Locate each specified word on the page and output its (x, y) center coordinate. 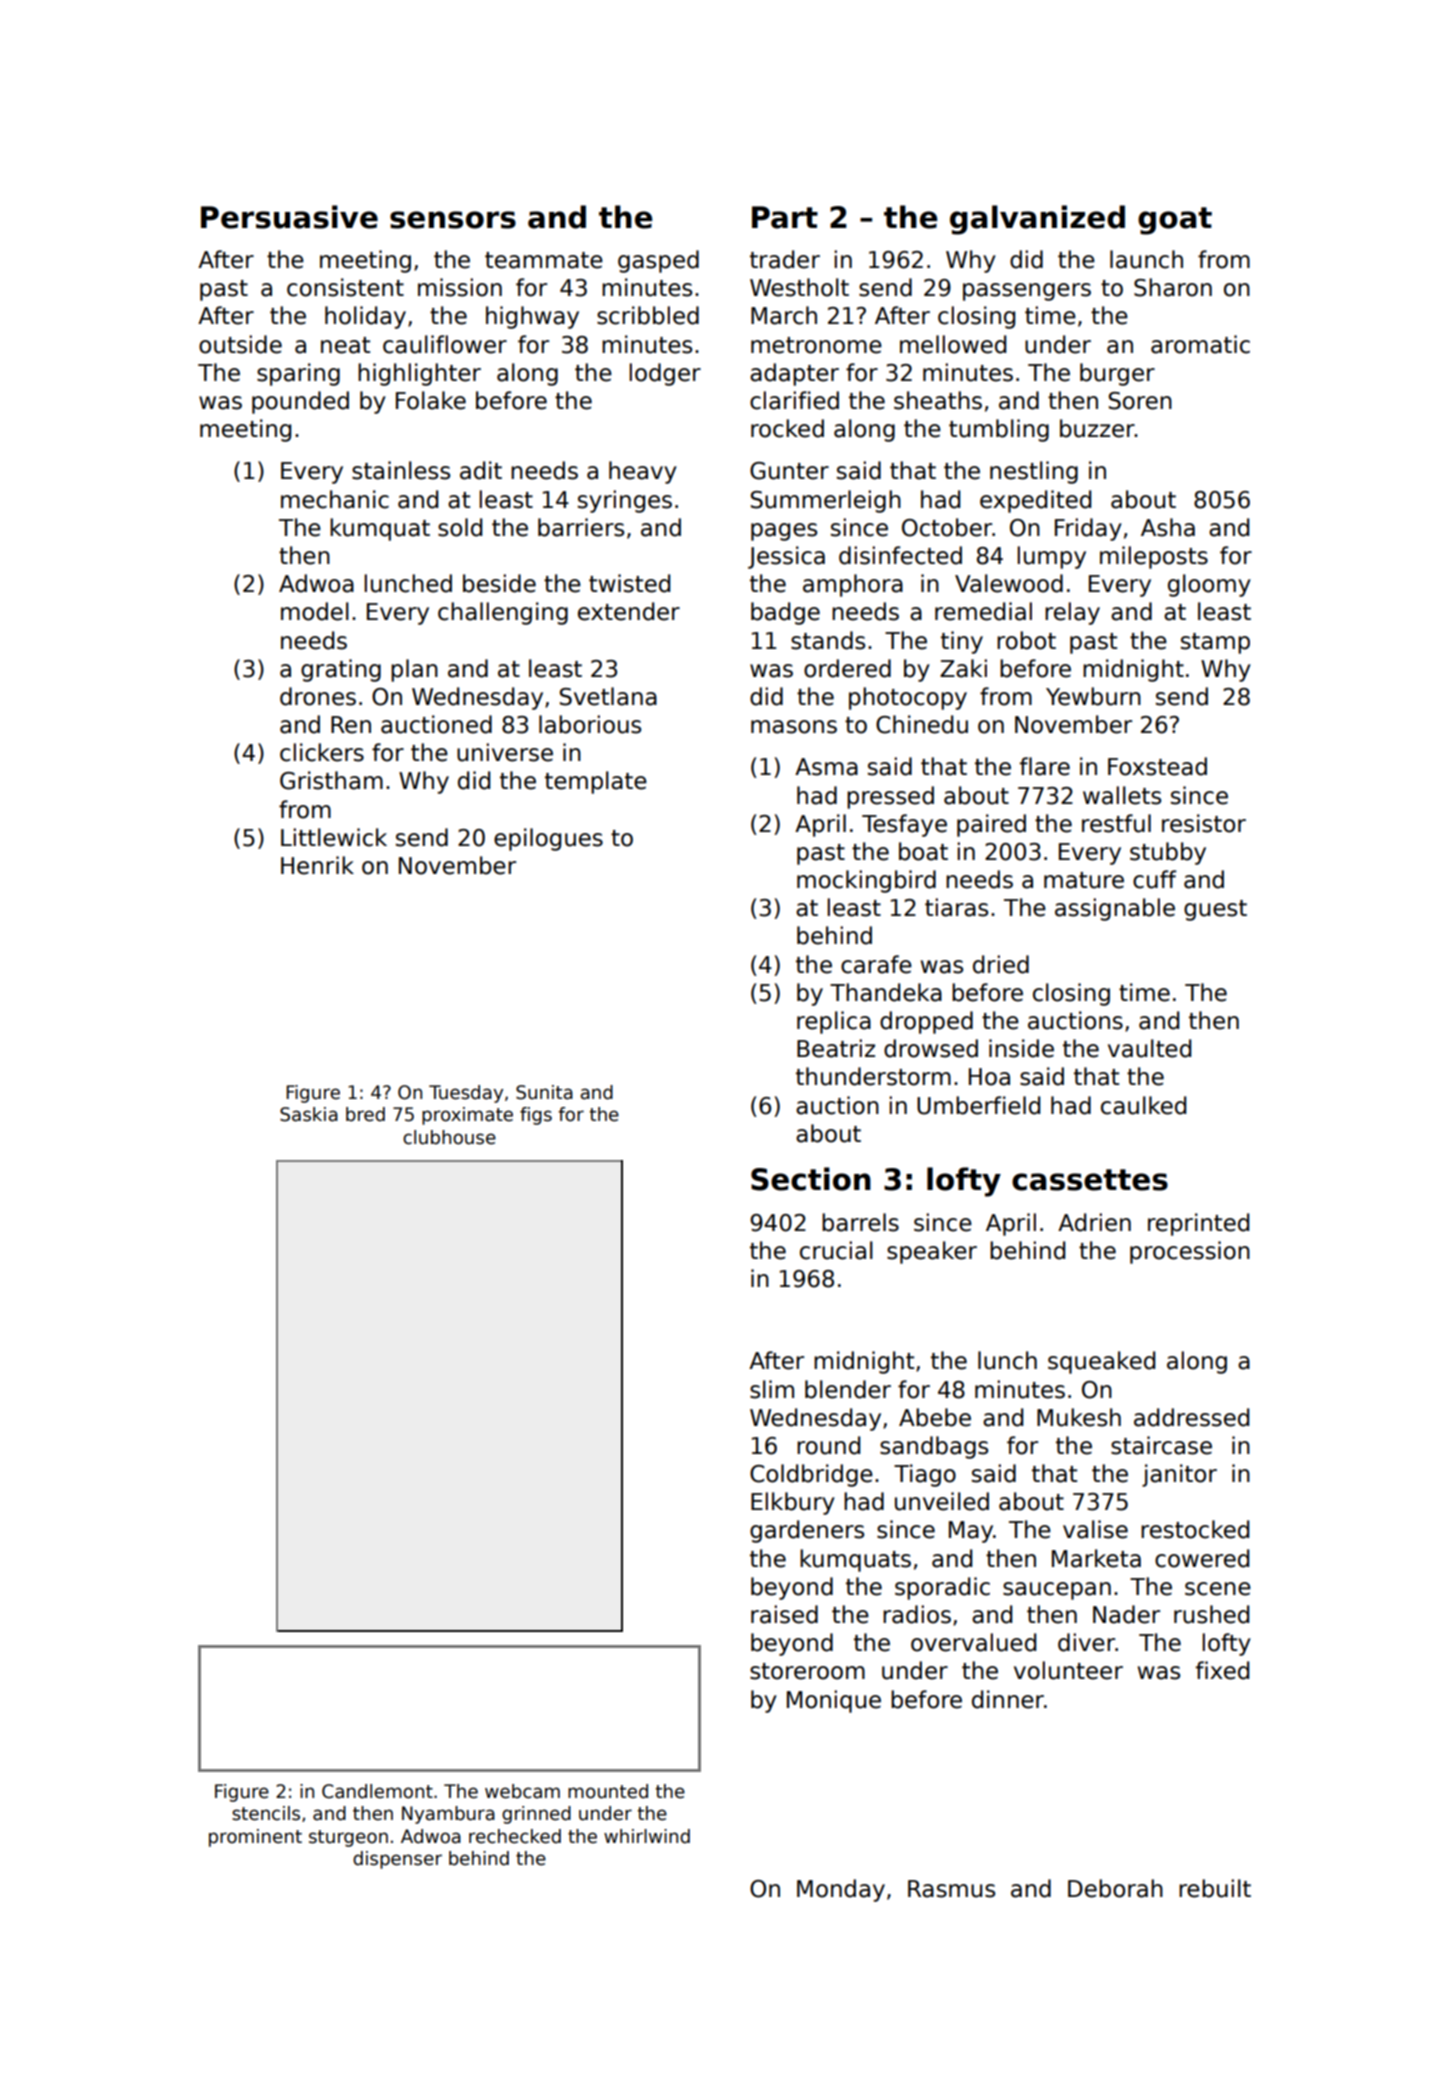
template (596, 782)
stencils (266, 1813)
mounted (608, 1791)
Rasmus (951, 1889)
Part (785, 217)
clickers (322, 752)
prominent (255, 1838)
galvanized (1037, 220)
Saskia (309, 1114)
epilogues (548, 839)
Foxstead (1157, 766)
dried (1001, 964)
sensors (453, 220)
